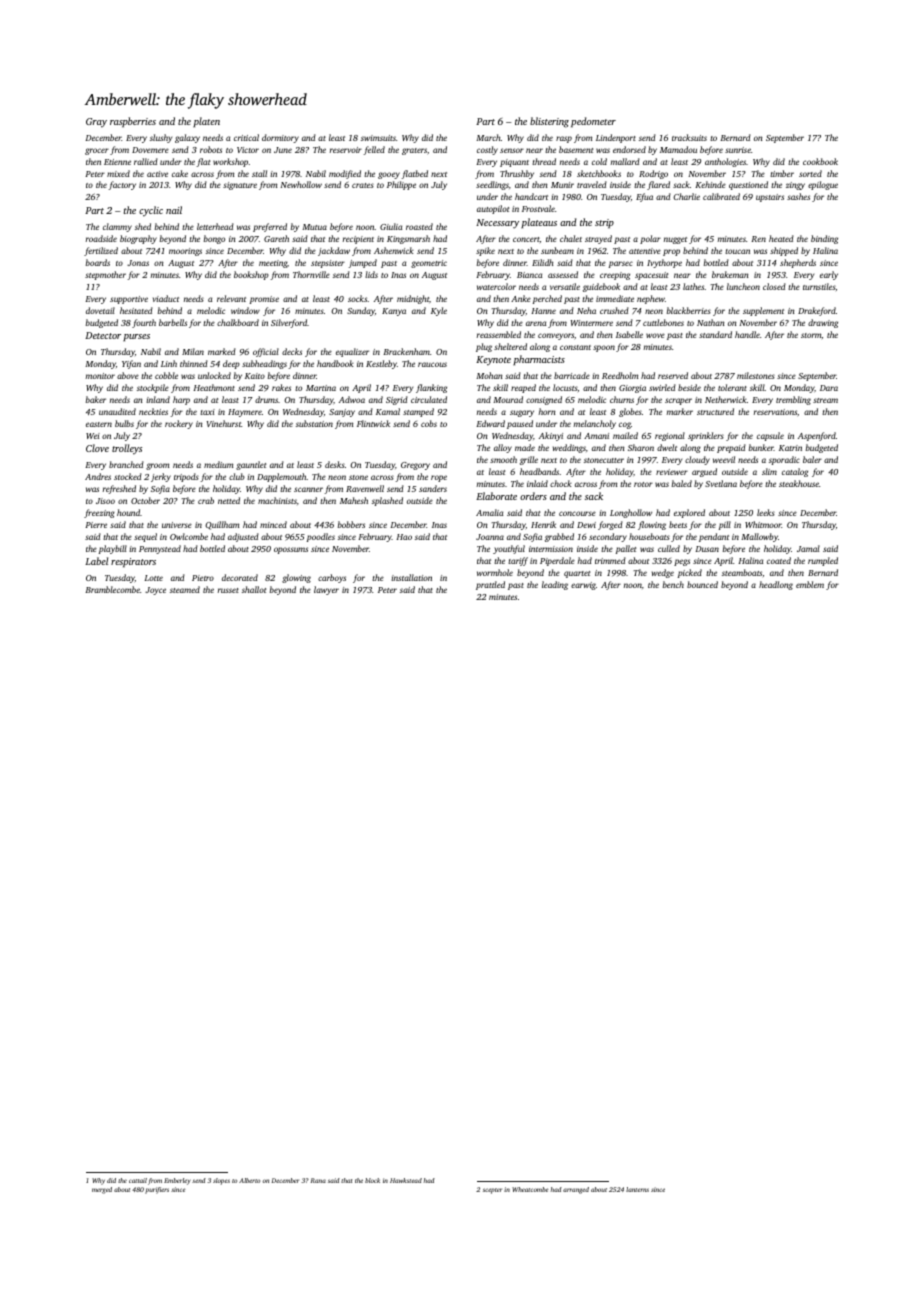 The height and width of the screenshot is (1308, 924). I want to click on blistering, so click(549, 122).
